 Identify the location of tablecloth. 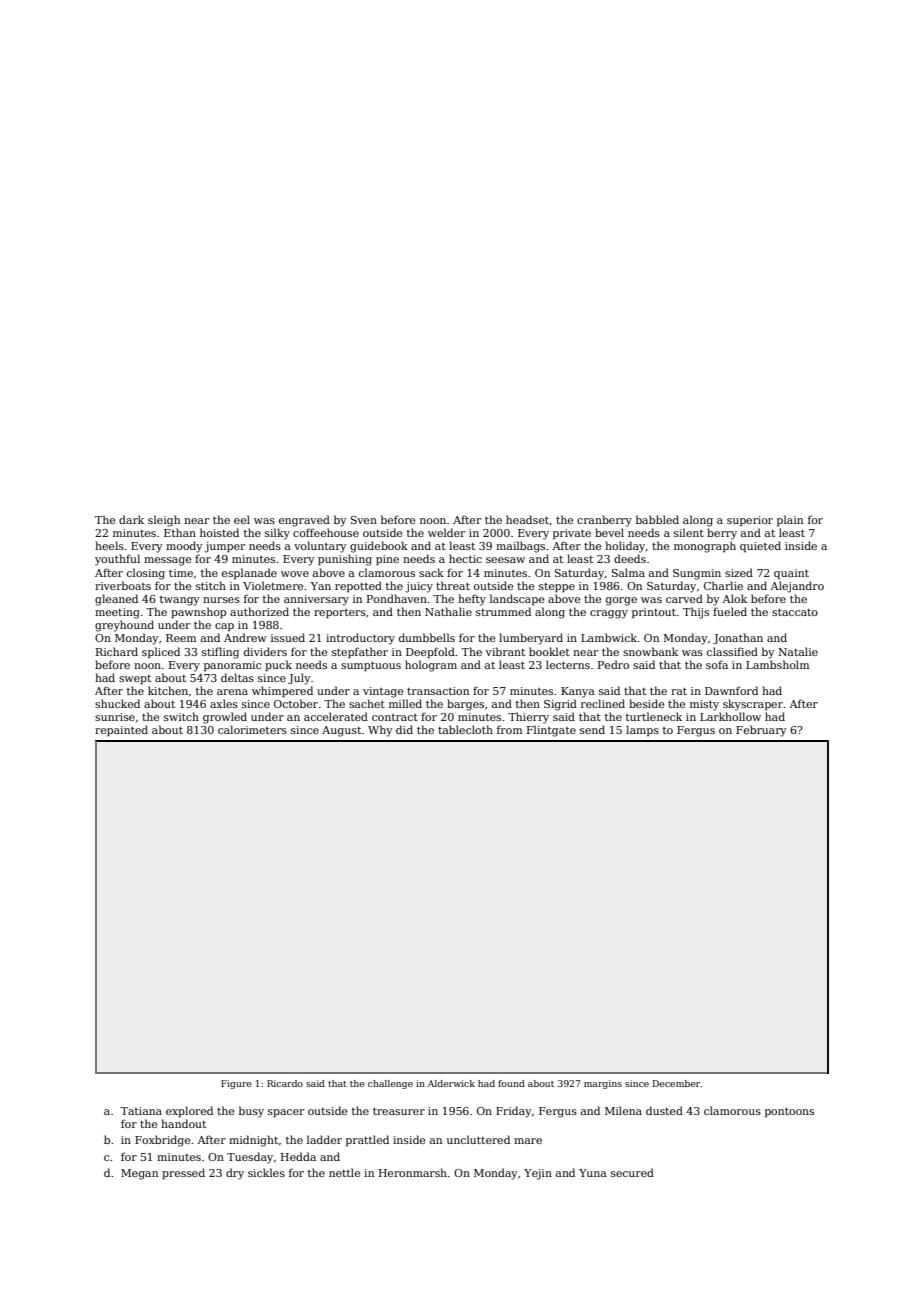
(465, 729).
